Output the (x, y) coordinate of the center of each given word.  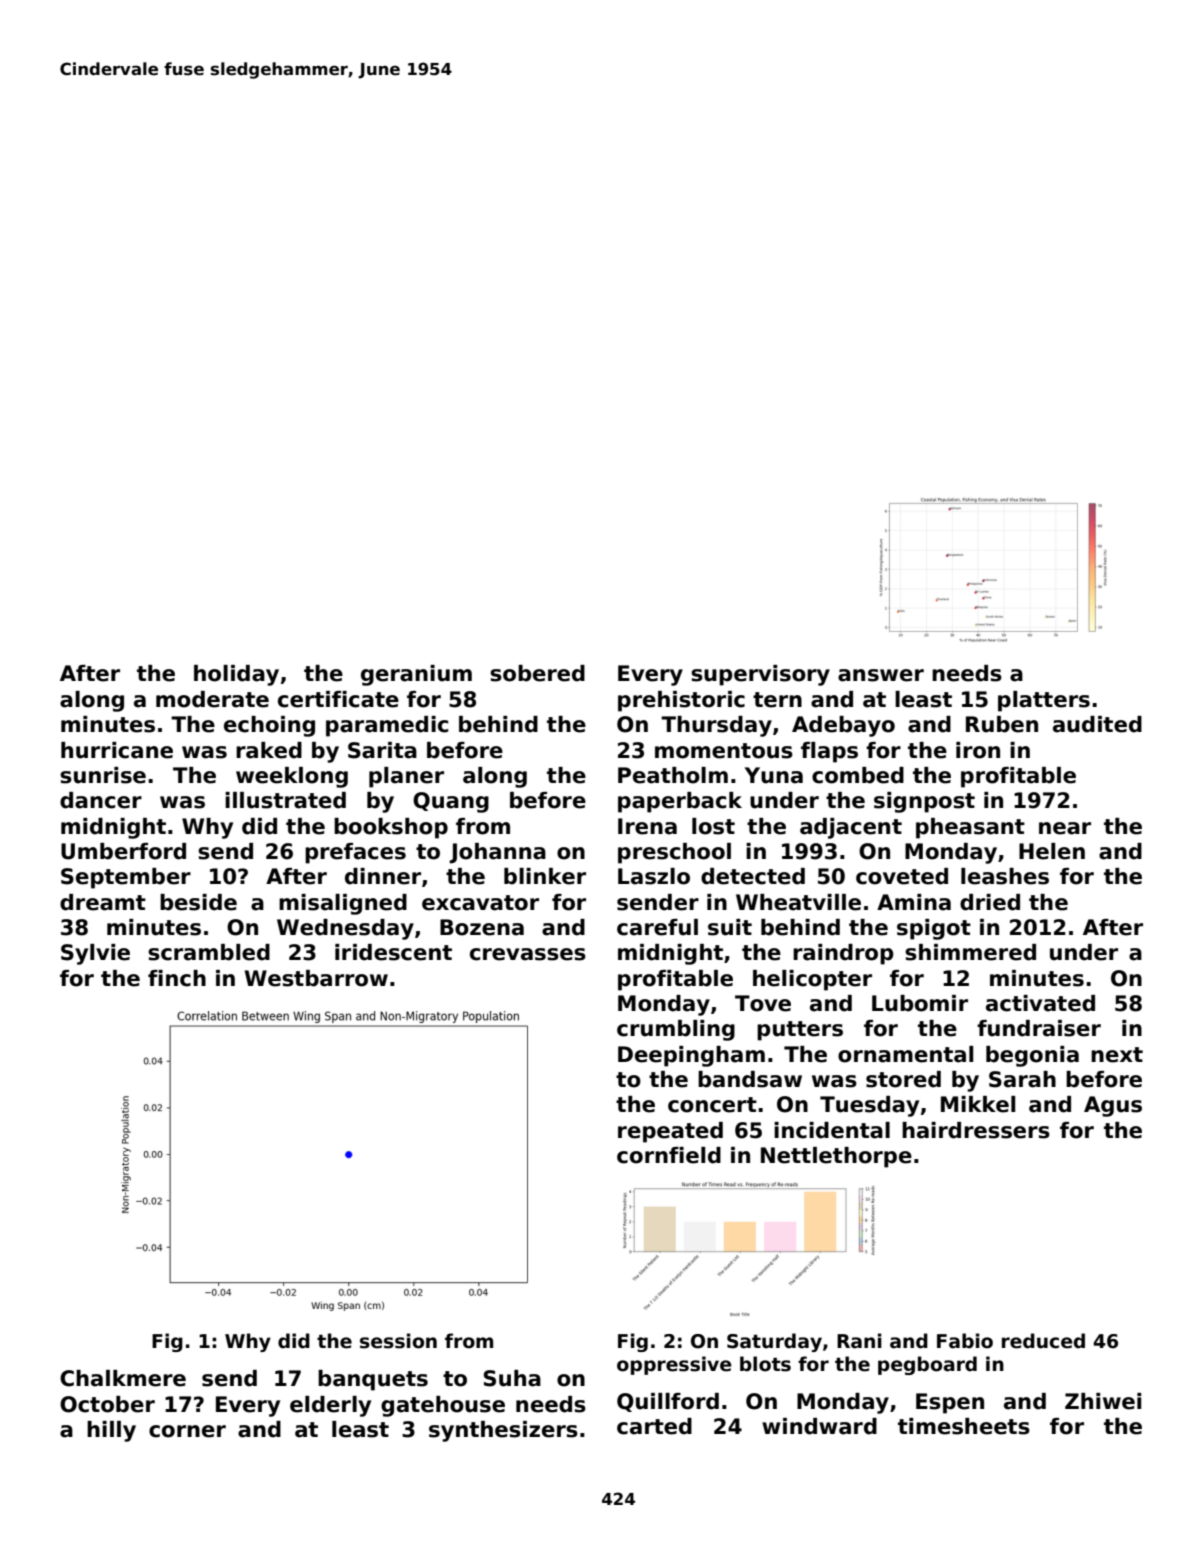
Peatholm (673, 775)
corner (187, 1431)
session (398, 1341)
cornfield (669, 1155)
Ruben (1002, 724)
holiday (236, 675)
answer (881, 675)
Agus (1113, 1106)
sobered (537, 673)
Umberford (123, 851)
